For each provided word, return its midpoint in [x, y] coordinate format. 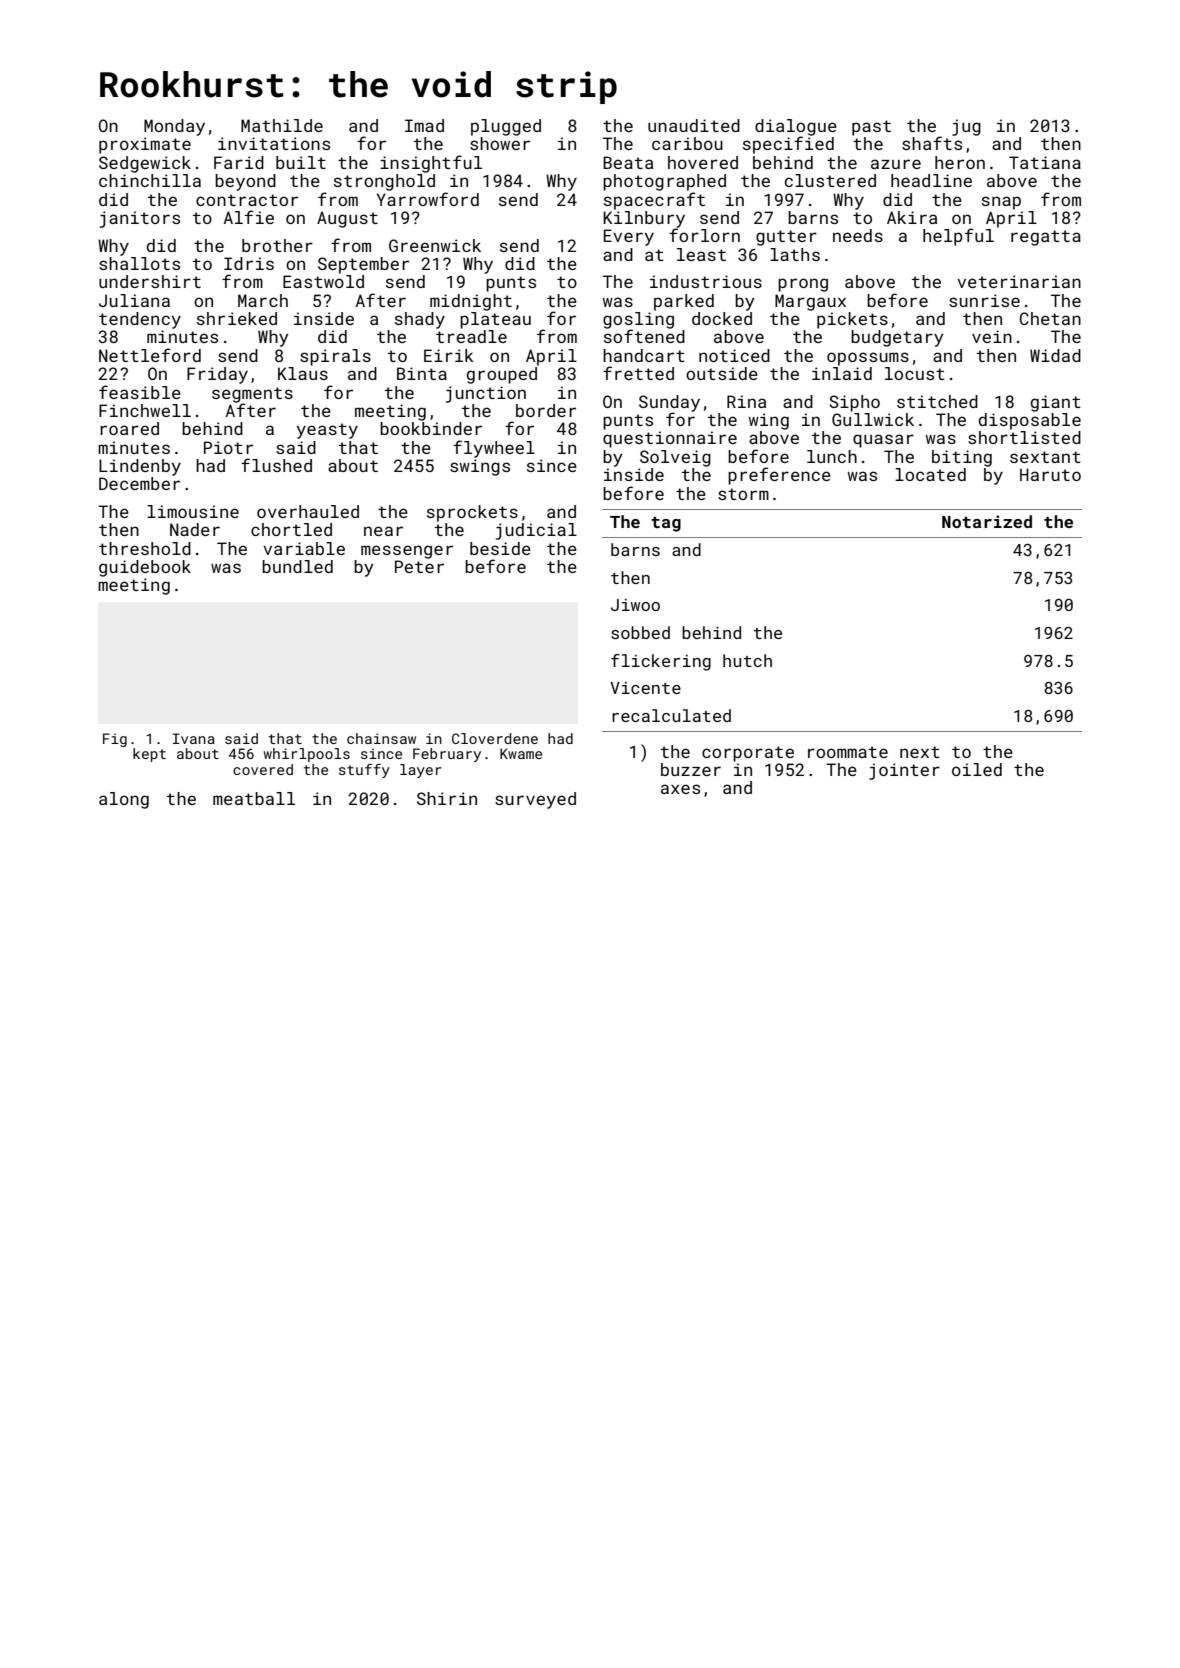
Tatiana [1045, 162]
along [124, 800]
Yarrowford [428, 199]
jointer [904, 771]
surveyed [535, 800]
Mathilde [282, 125]
